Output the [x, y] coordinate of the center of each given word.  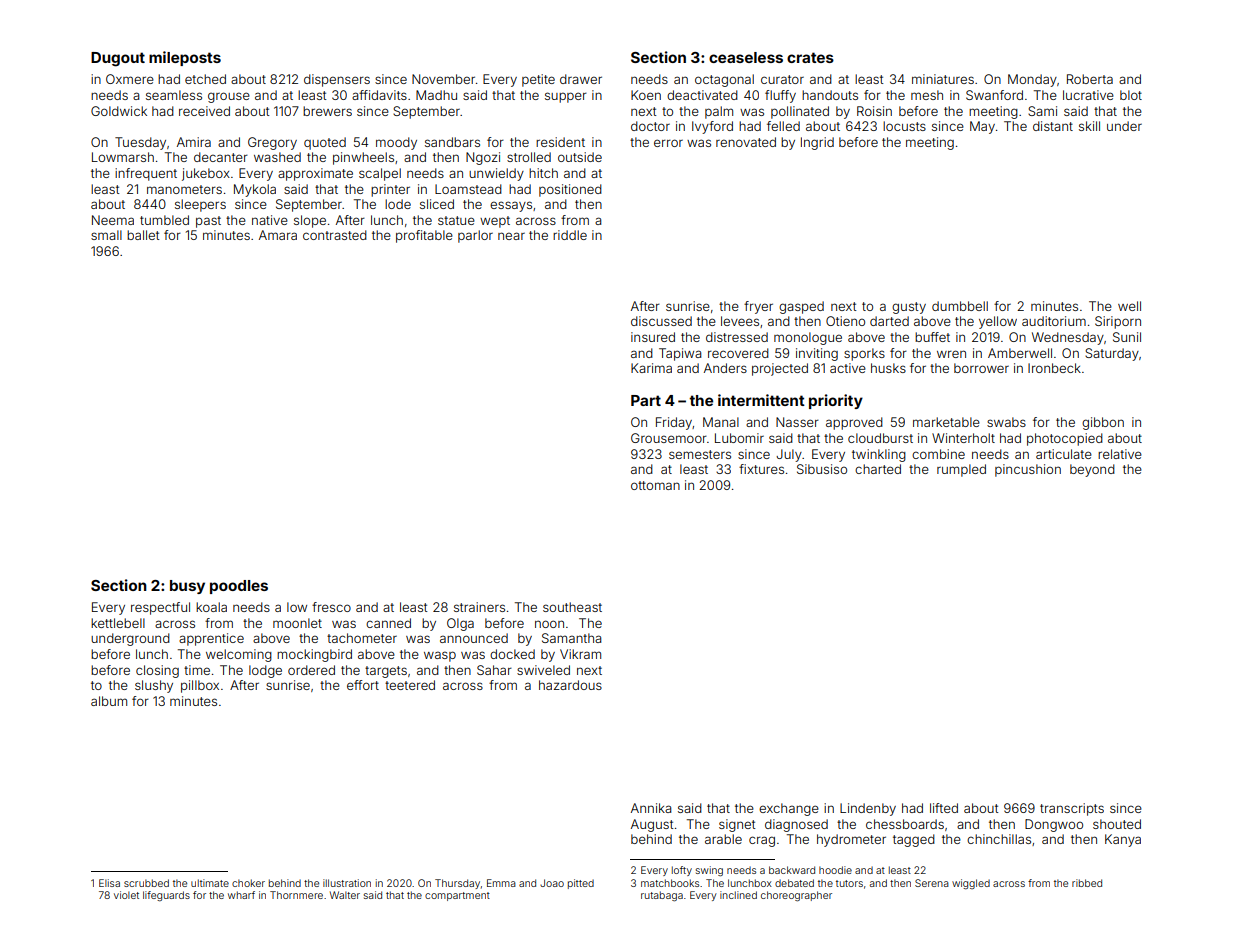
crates [810, 57]
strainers [479, 607]
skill [1089, 126]
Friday [674, 423]
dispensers [337, 80]
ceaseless [746, 57]
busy [187, 587]
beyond [1092, 470]
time [197, 670]
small [106, 235]
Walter [345, 895]
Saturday [1112, 354]
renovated [746, 142]
